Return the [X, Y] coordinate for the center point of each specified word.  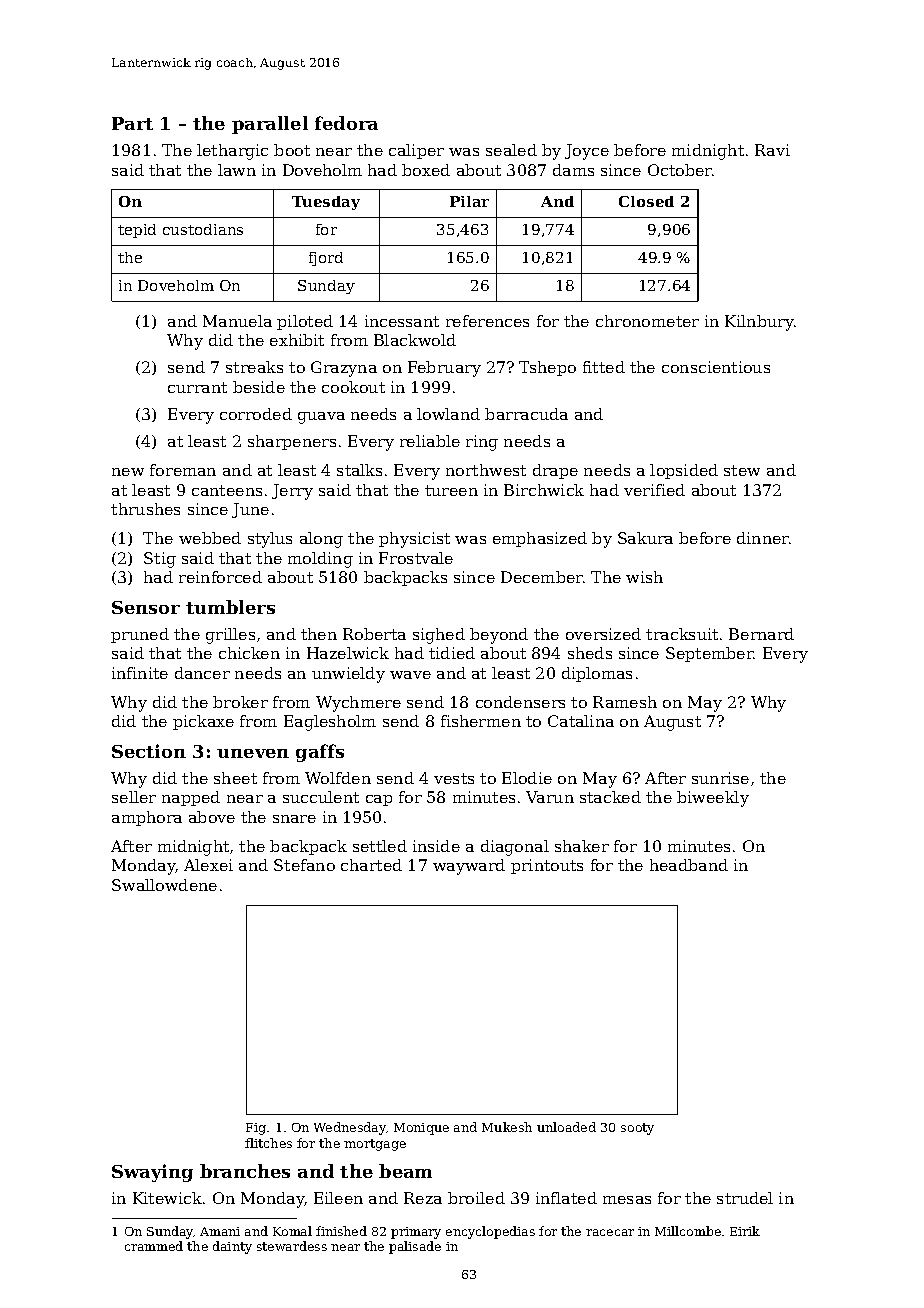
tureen [451, 490]
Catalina [581, 721]
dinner [763, 538]
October [680, 170]
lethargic [232, 152]
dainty [232, 1247]
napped [191, 798]
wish [644, 577]
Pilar [469, 201]
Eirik [745, 1231]
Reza [423, 1198]
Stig [160, 560]
